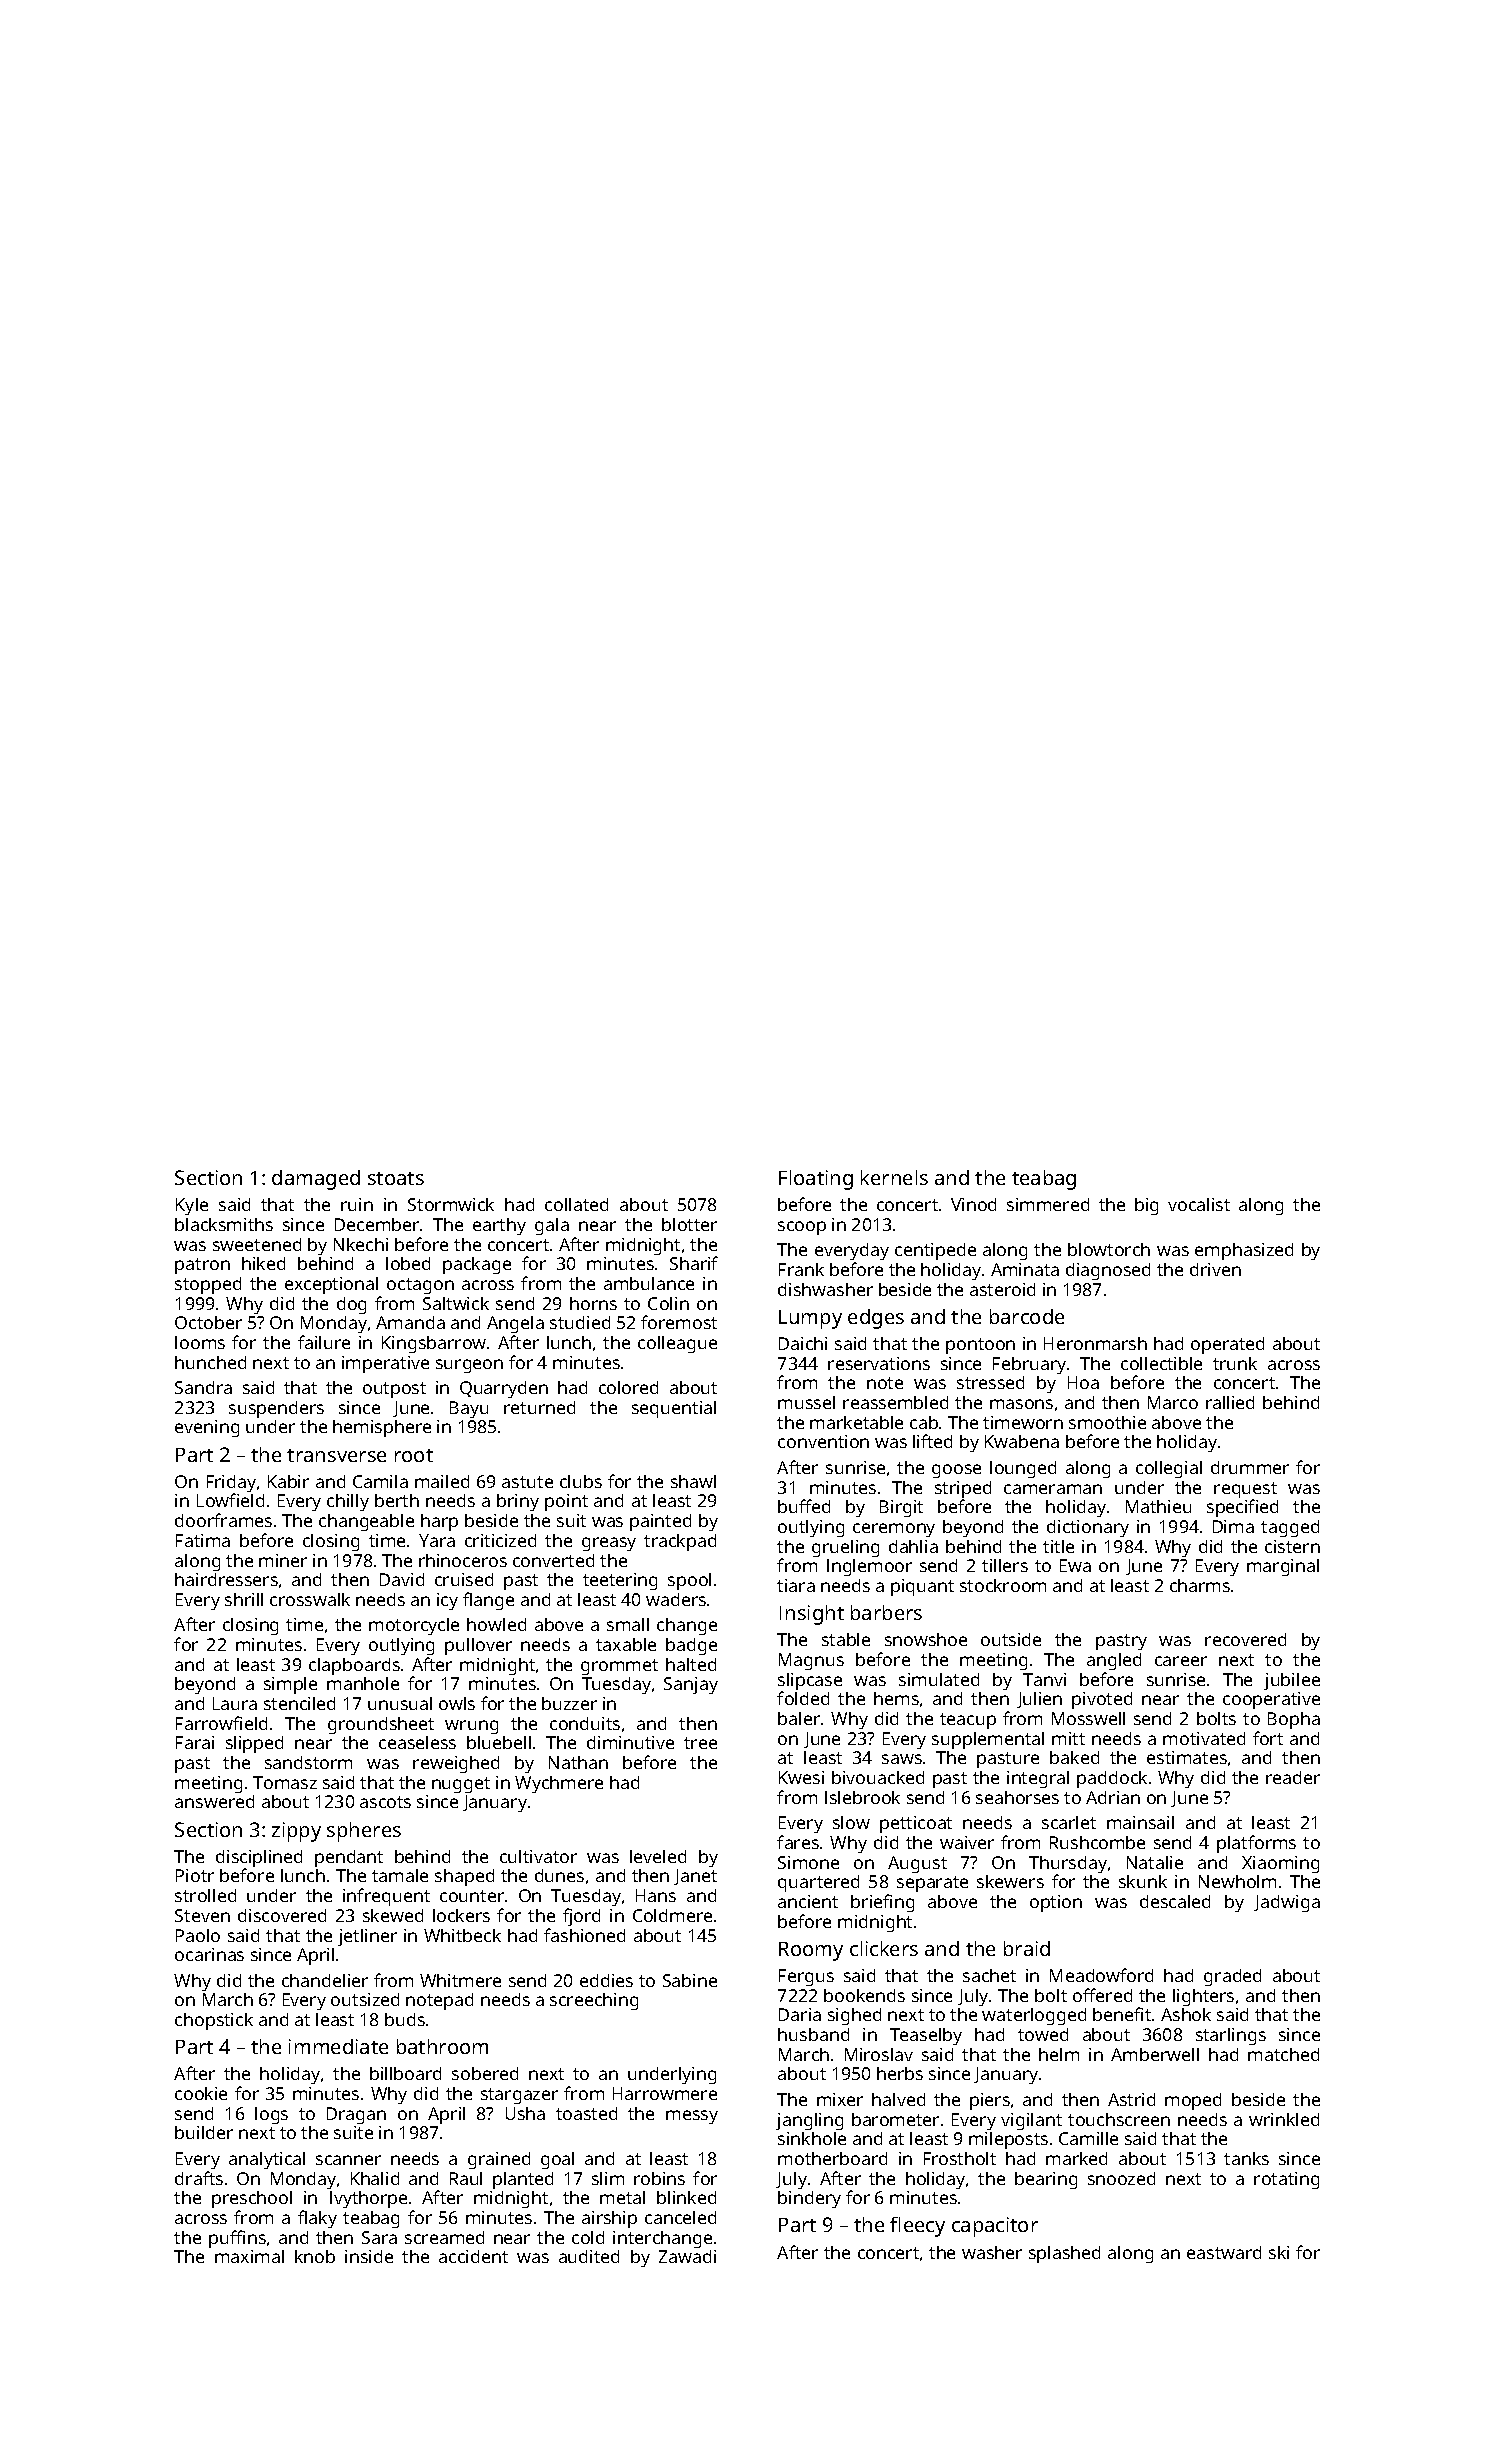 The image size is (1496, 2464). I want to click on rotating, so click(1286, 2180).
